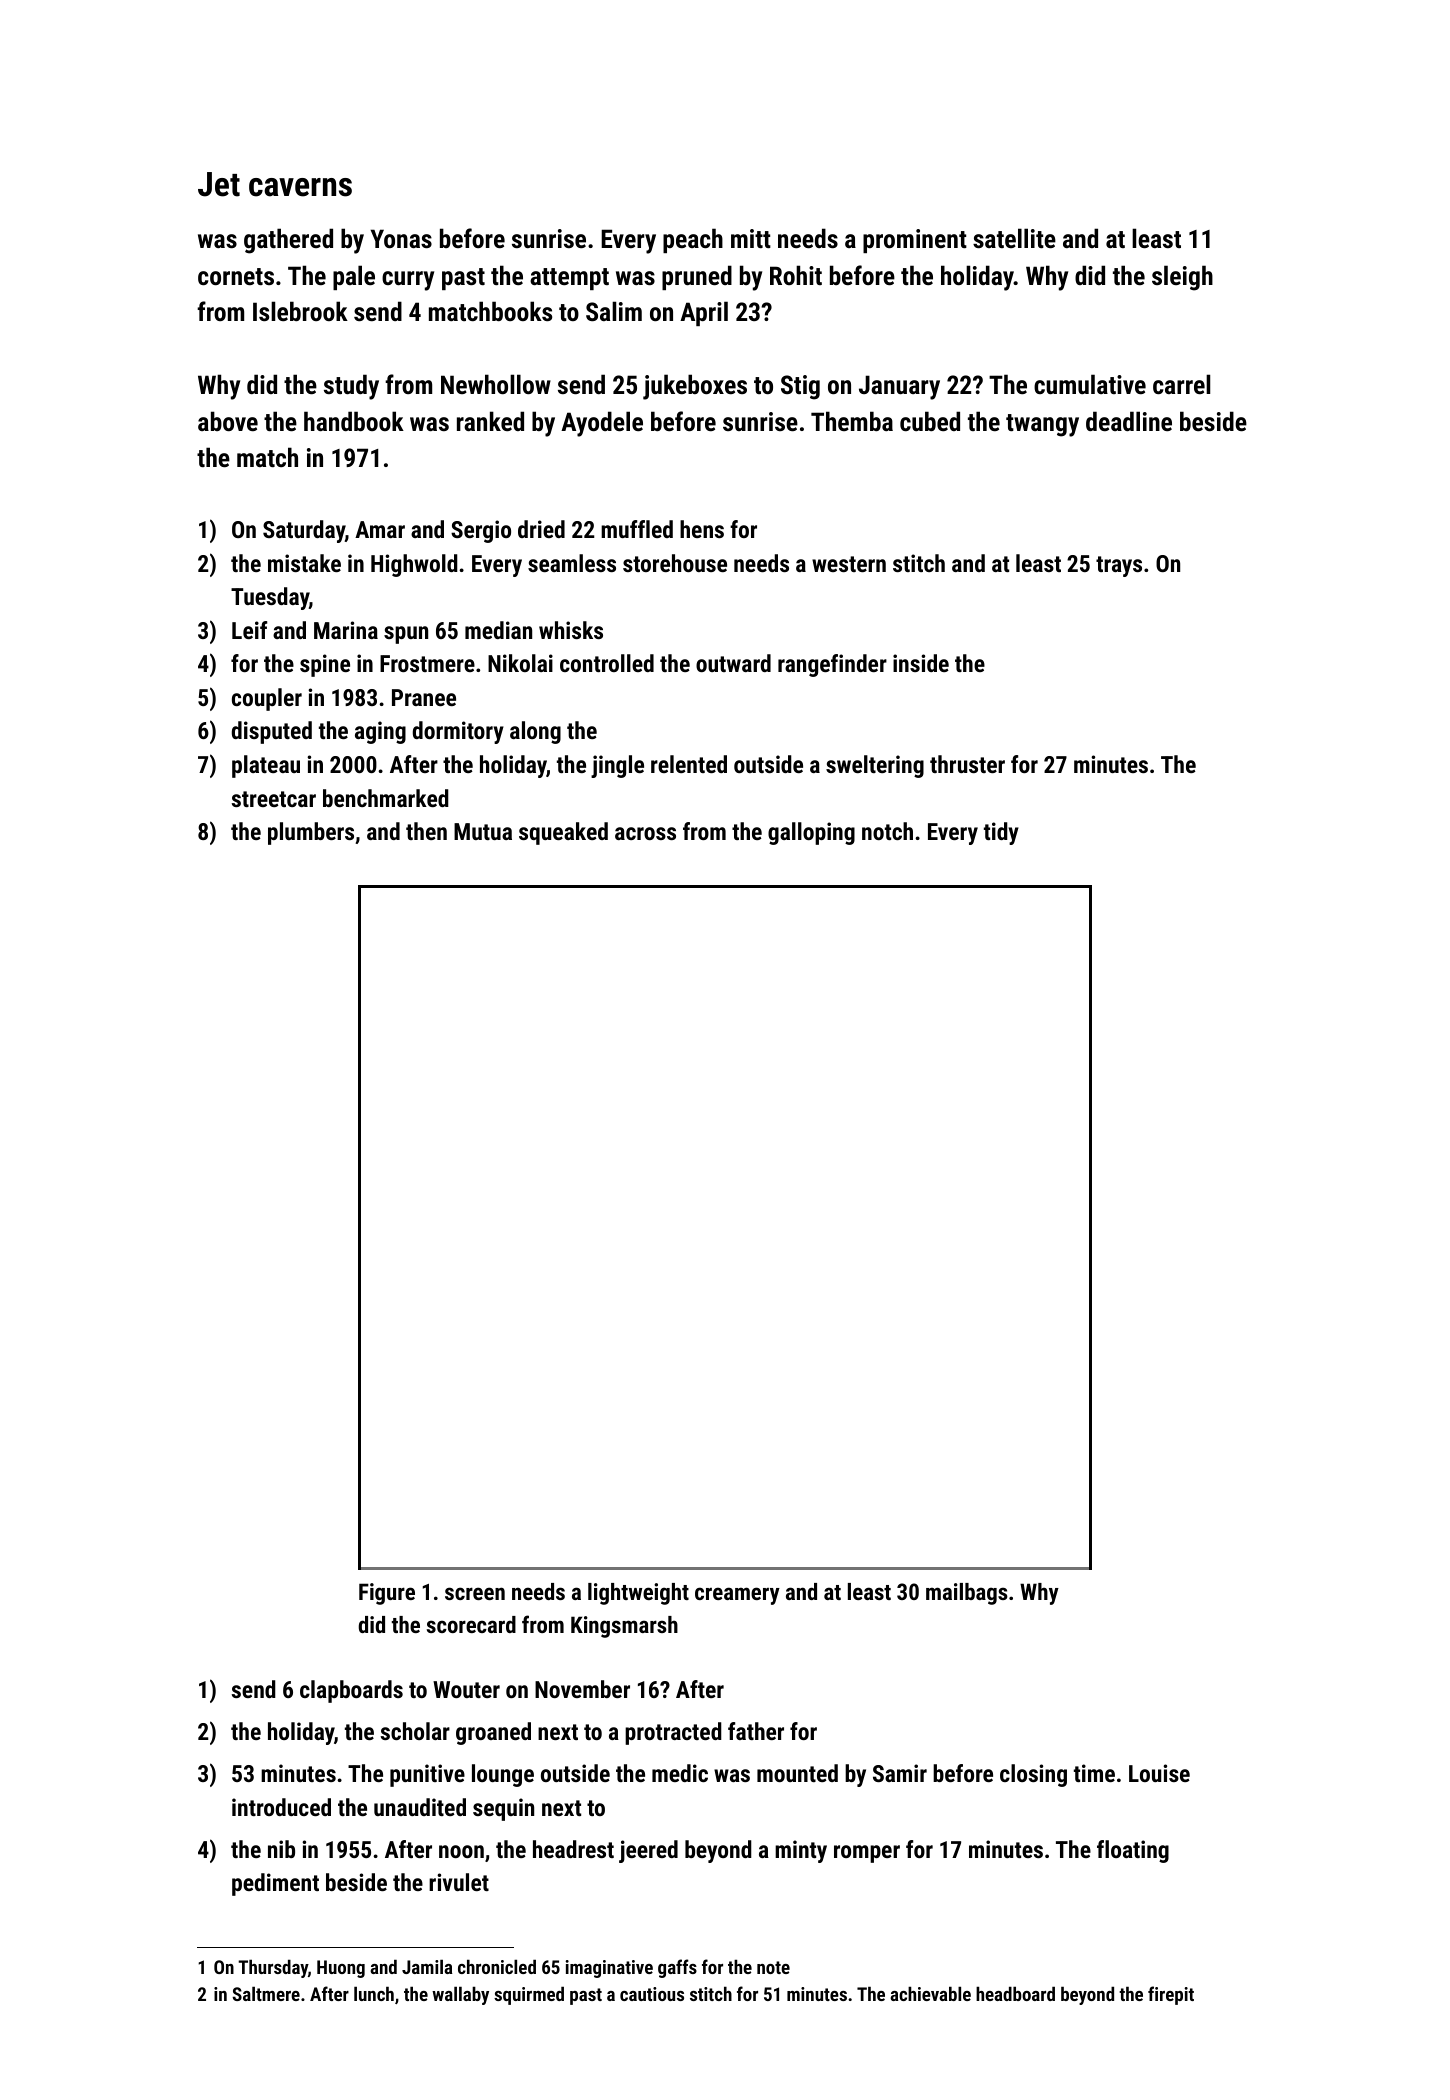  What do you see at coordinates (354, 421) in the page?
I see `handbook` at bounding box center [354, 421].
